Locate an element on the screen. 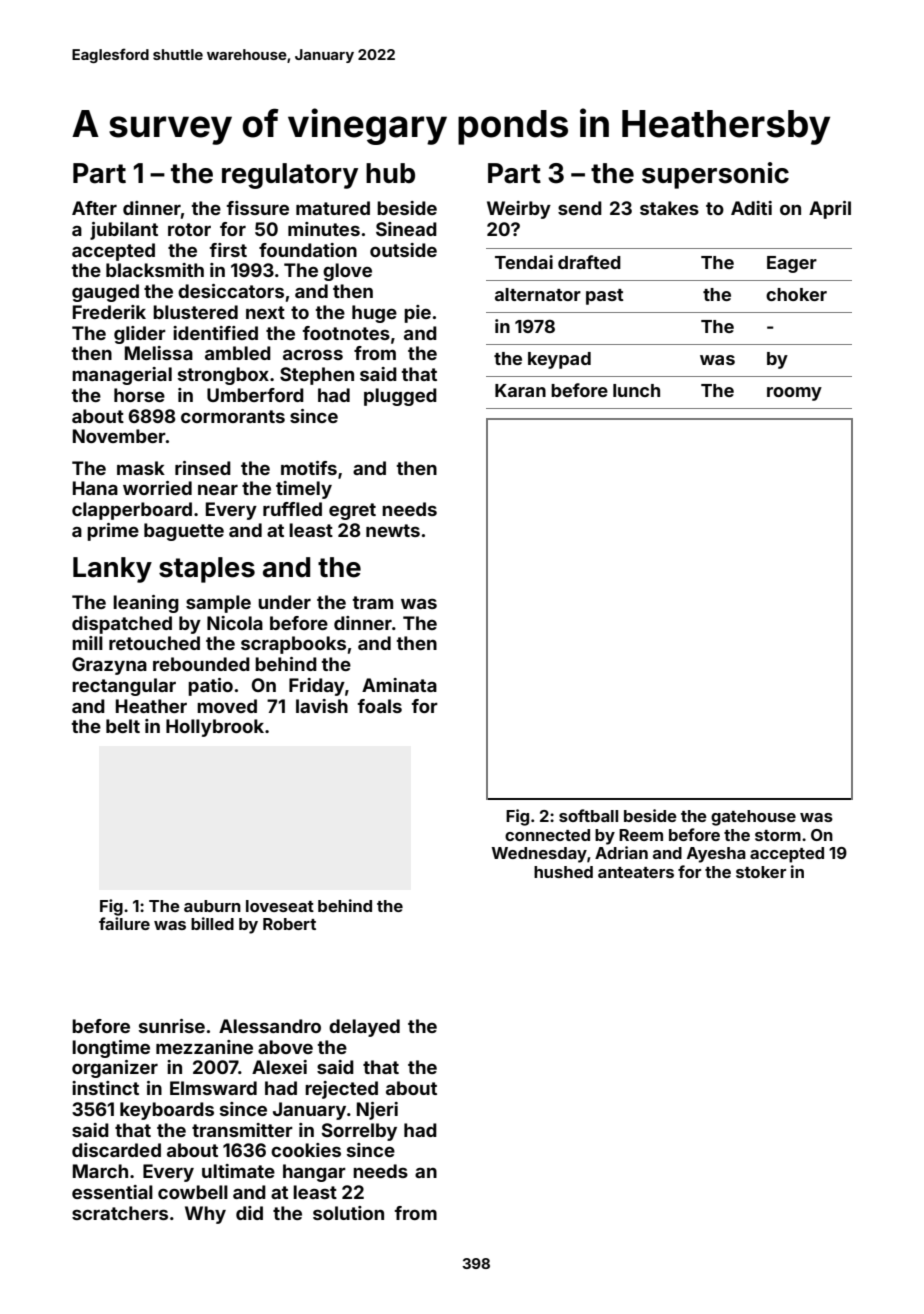  scratchers is located at coordinates (120, 1213).
